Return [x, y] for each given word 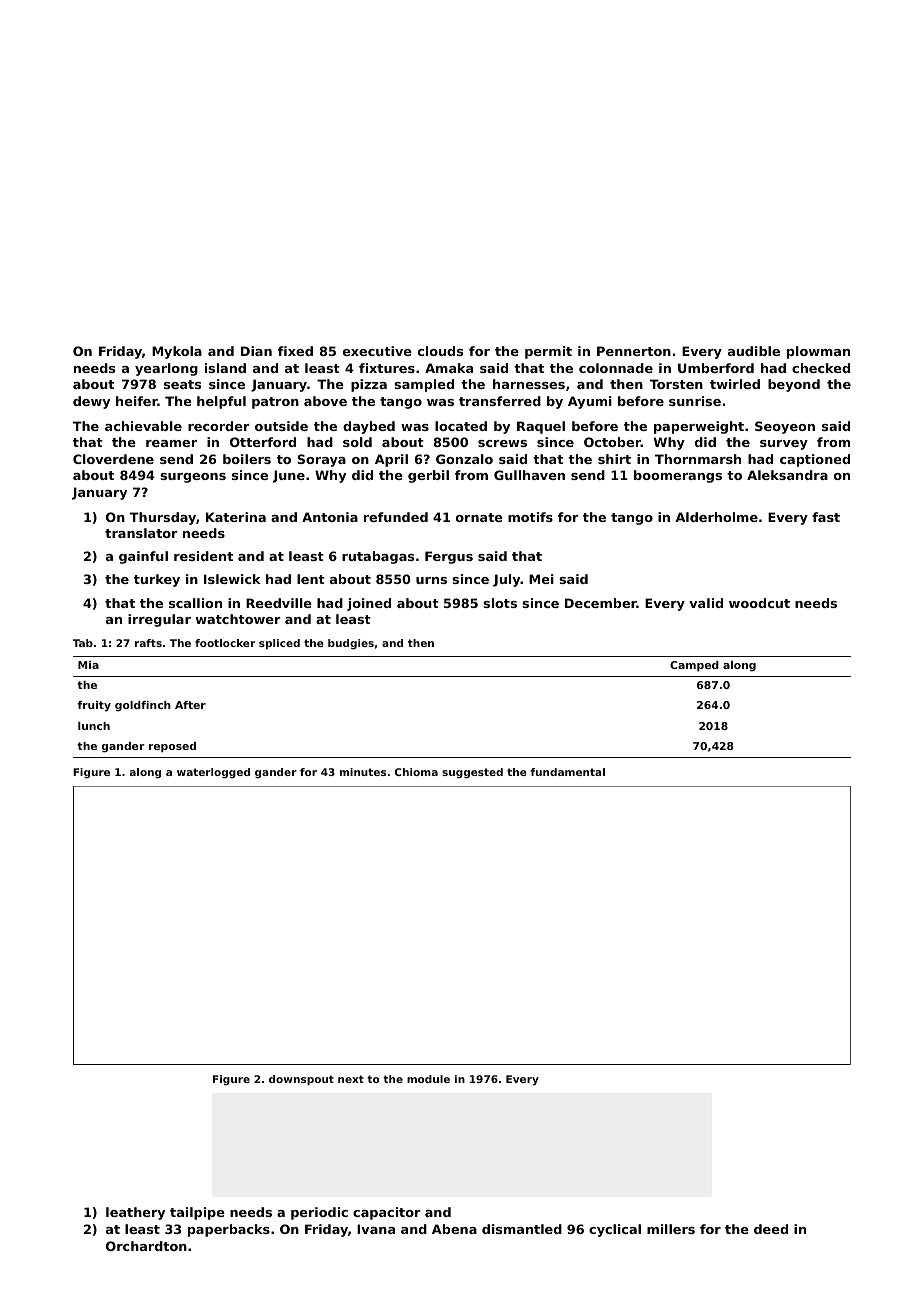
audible [754, 351]
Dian [256, 351]
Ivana [376, 1229]
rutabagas [378, 557]
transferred [500, 401]
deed [771, 1229]
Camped [694, 666]
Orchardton [146, 1246]
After [190, 705]
